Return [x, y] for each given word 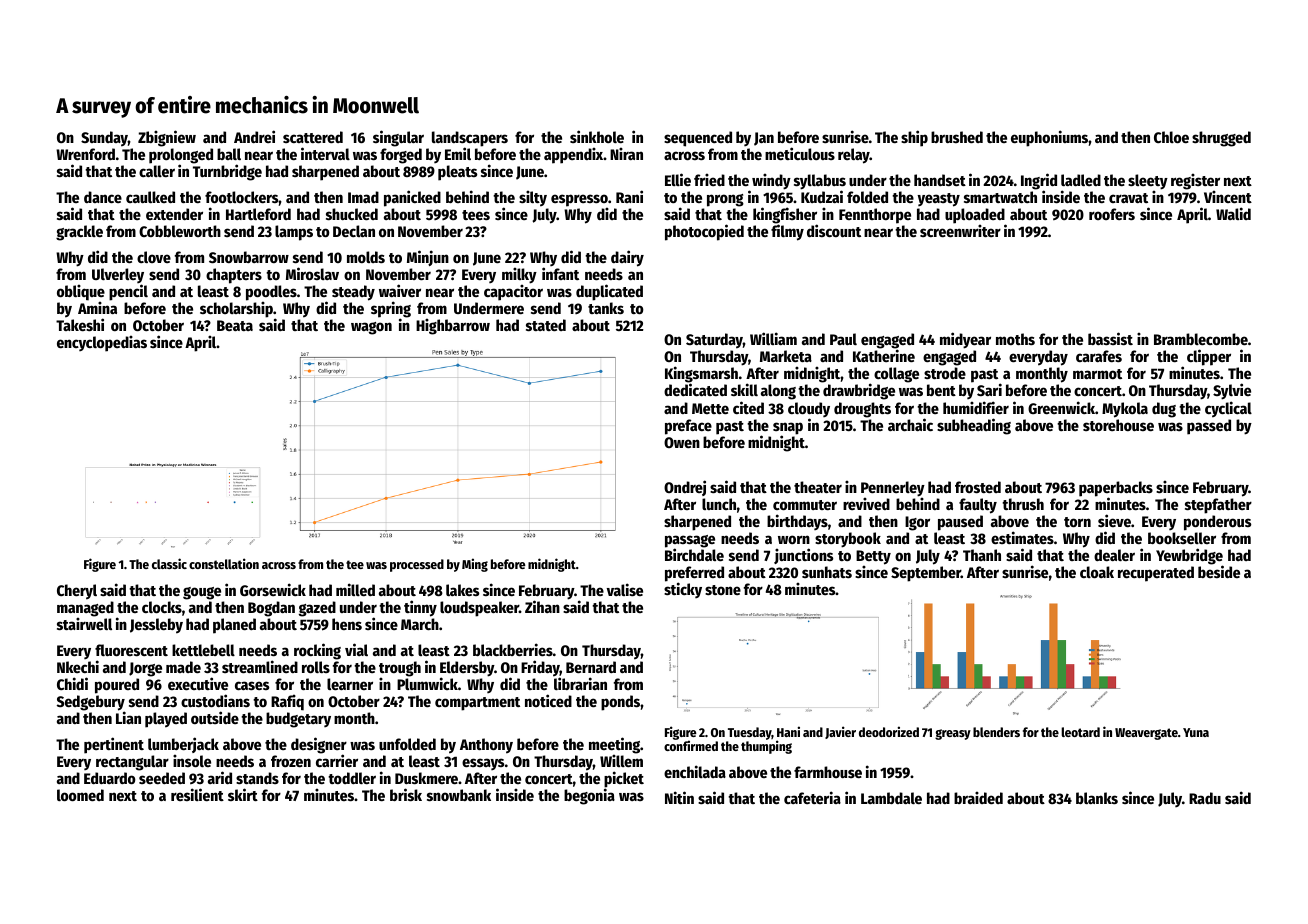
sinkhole [597, 136]
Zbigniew [167, 138]
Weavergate [1146, 734]
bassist [1110, 338]
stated [546, 325]
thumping [766, 747]
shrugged [1221, 139]
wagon [371, 328]
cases [252, 685]
